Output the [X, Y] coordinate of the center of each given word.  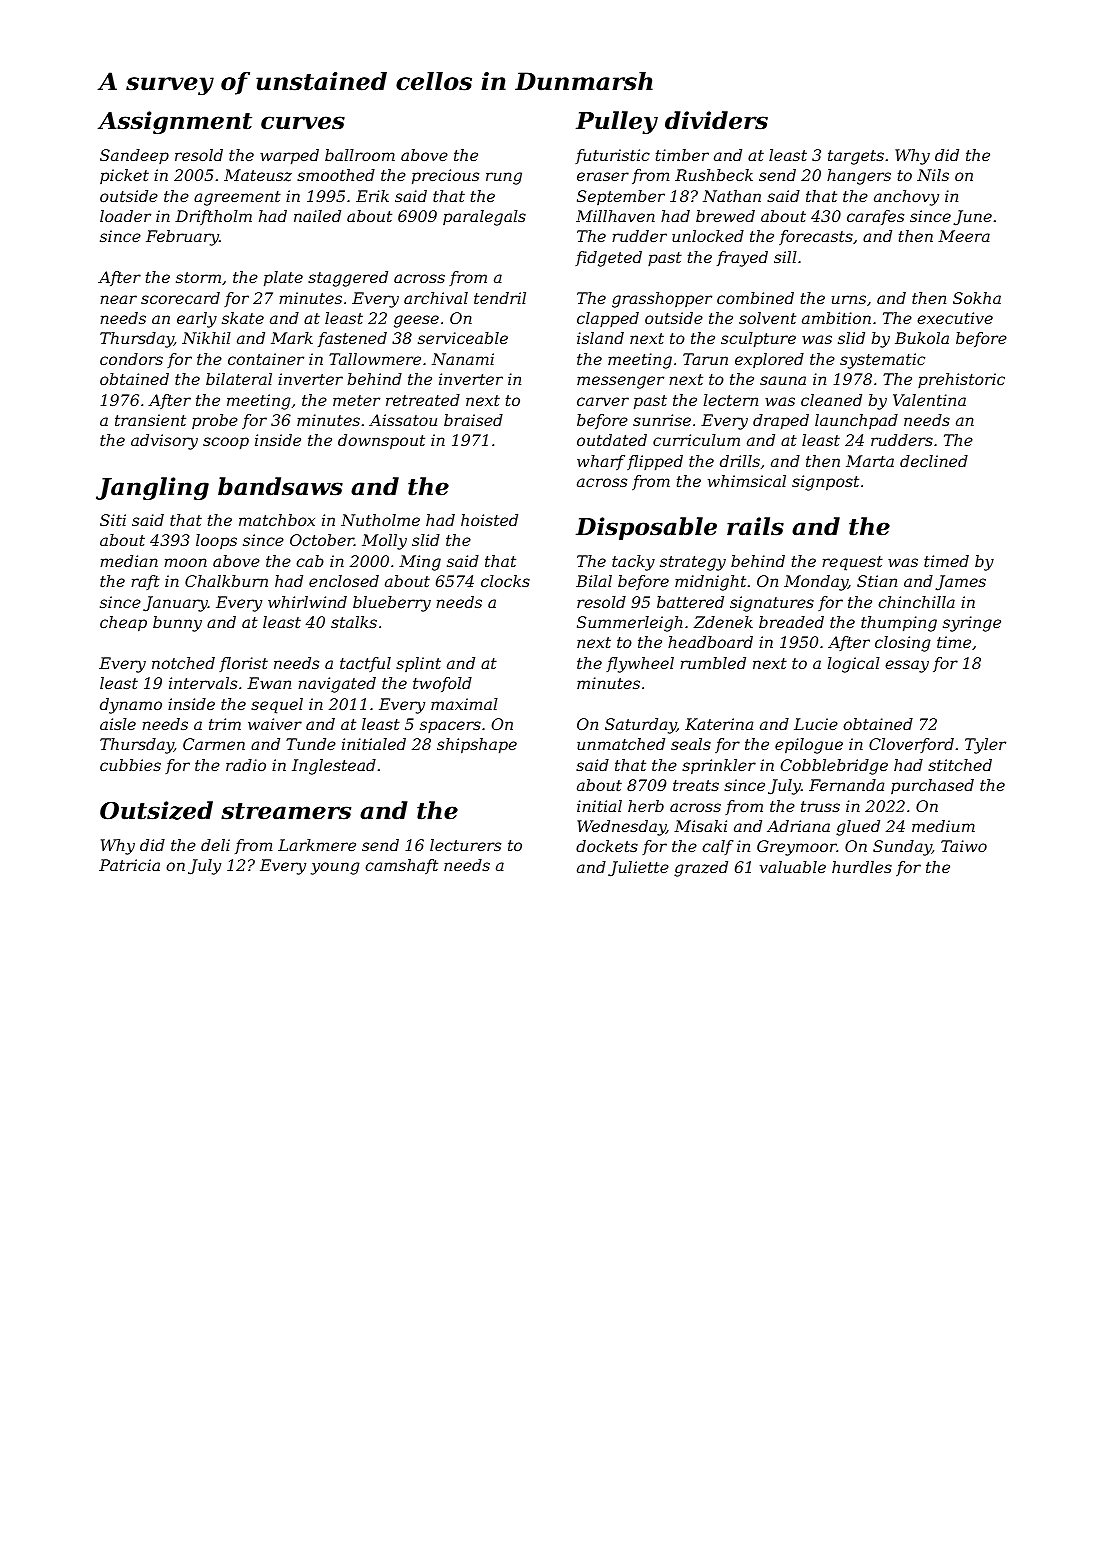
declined [934, 461]
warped [289, 157]
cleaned [831, 400]
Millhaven [615, 216]
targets [856, 157]
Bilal [594, 581]
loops [216, 541]
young [335, 868]
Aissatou [403, 420]
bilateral [239, 379]
